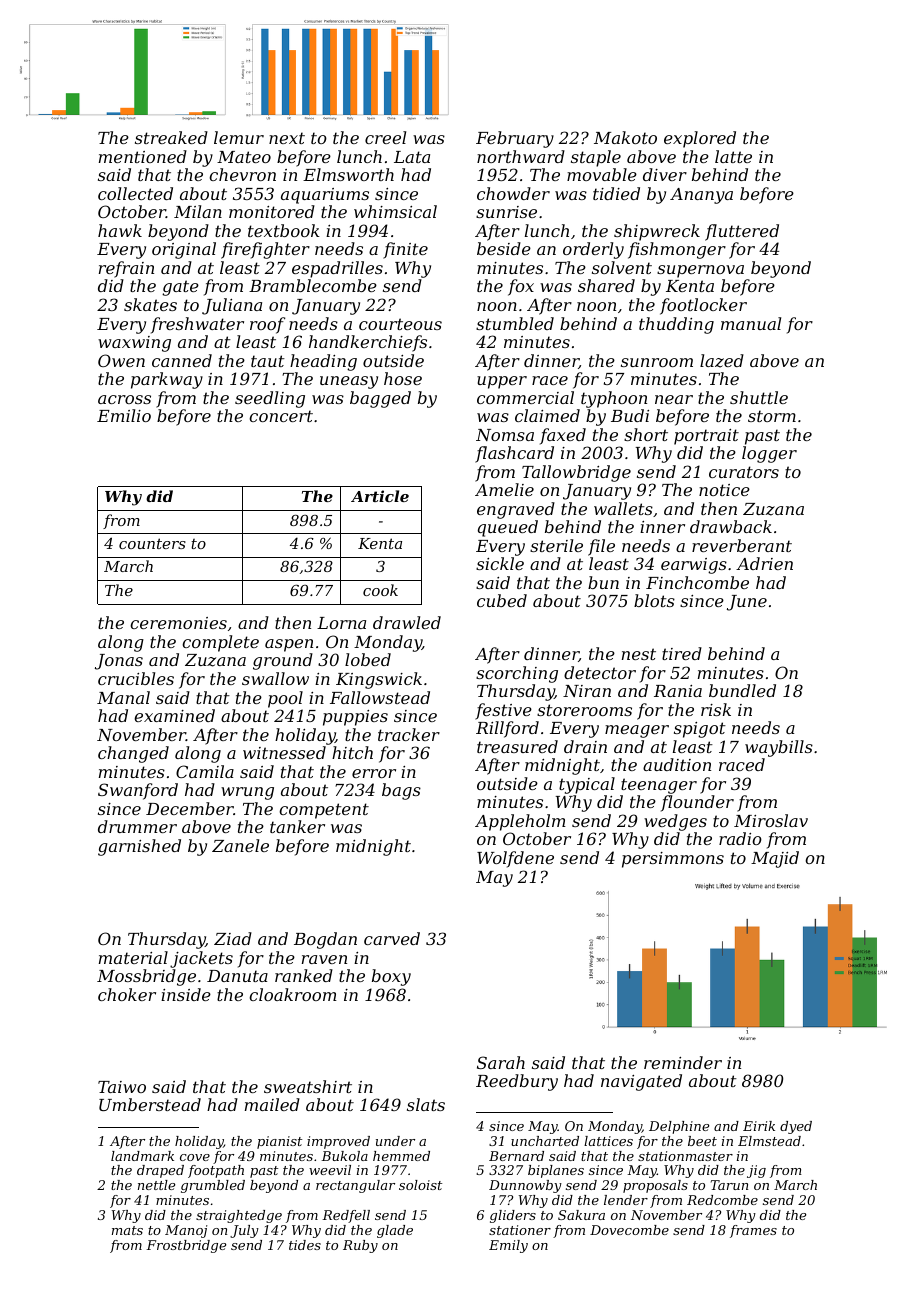 Image resolution: width=924 pixels, height=1314 pixels. I want to click on typical, so click(587, 785).
